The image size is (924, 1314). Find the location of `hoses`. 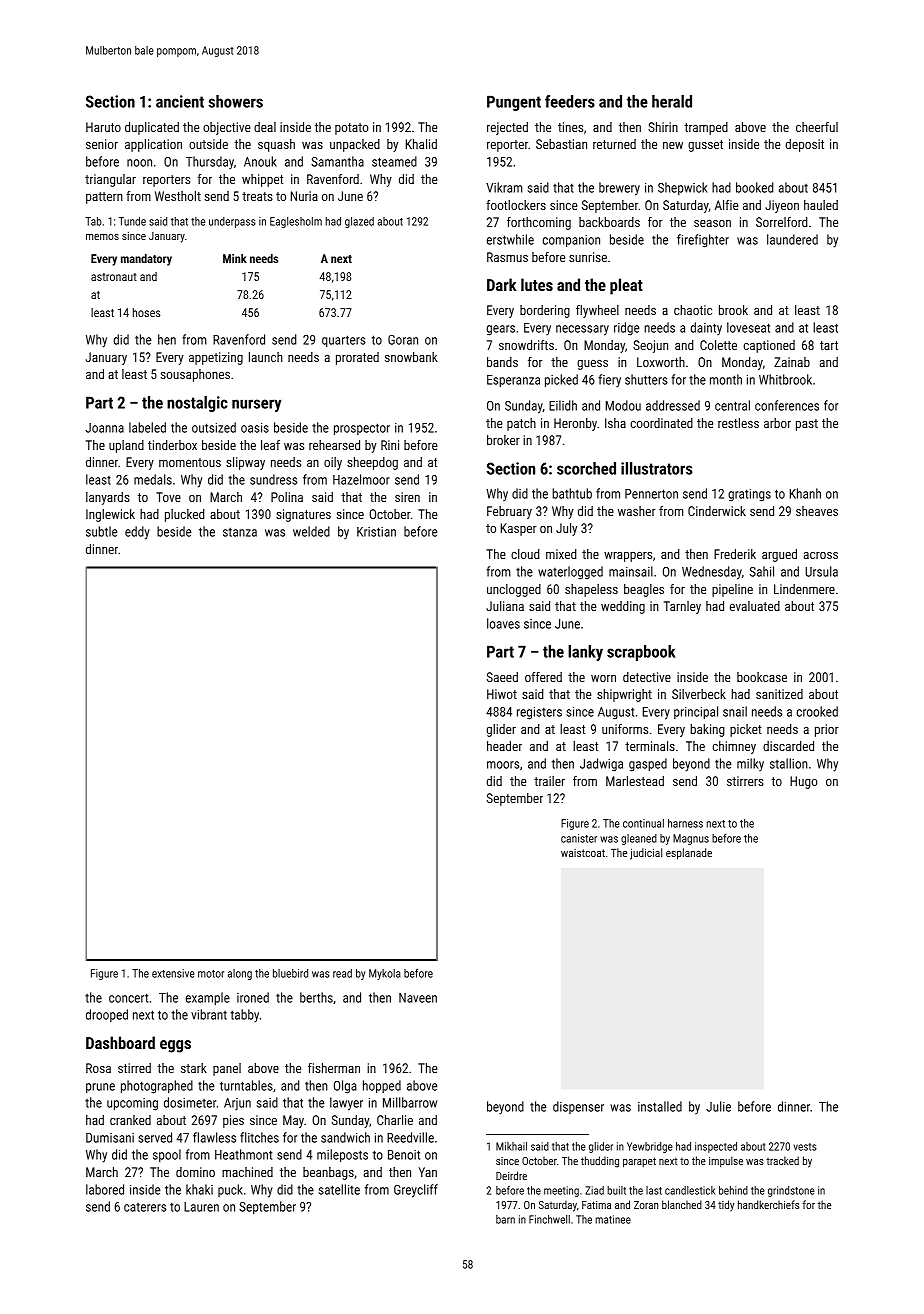

hoses is located at coordinates (146, 312).
